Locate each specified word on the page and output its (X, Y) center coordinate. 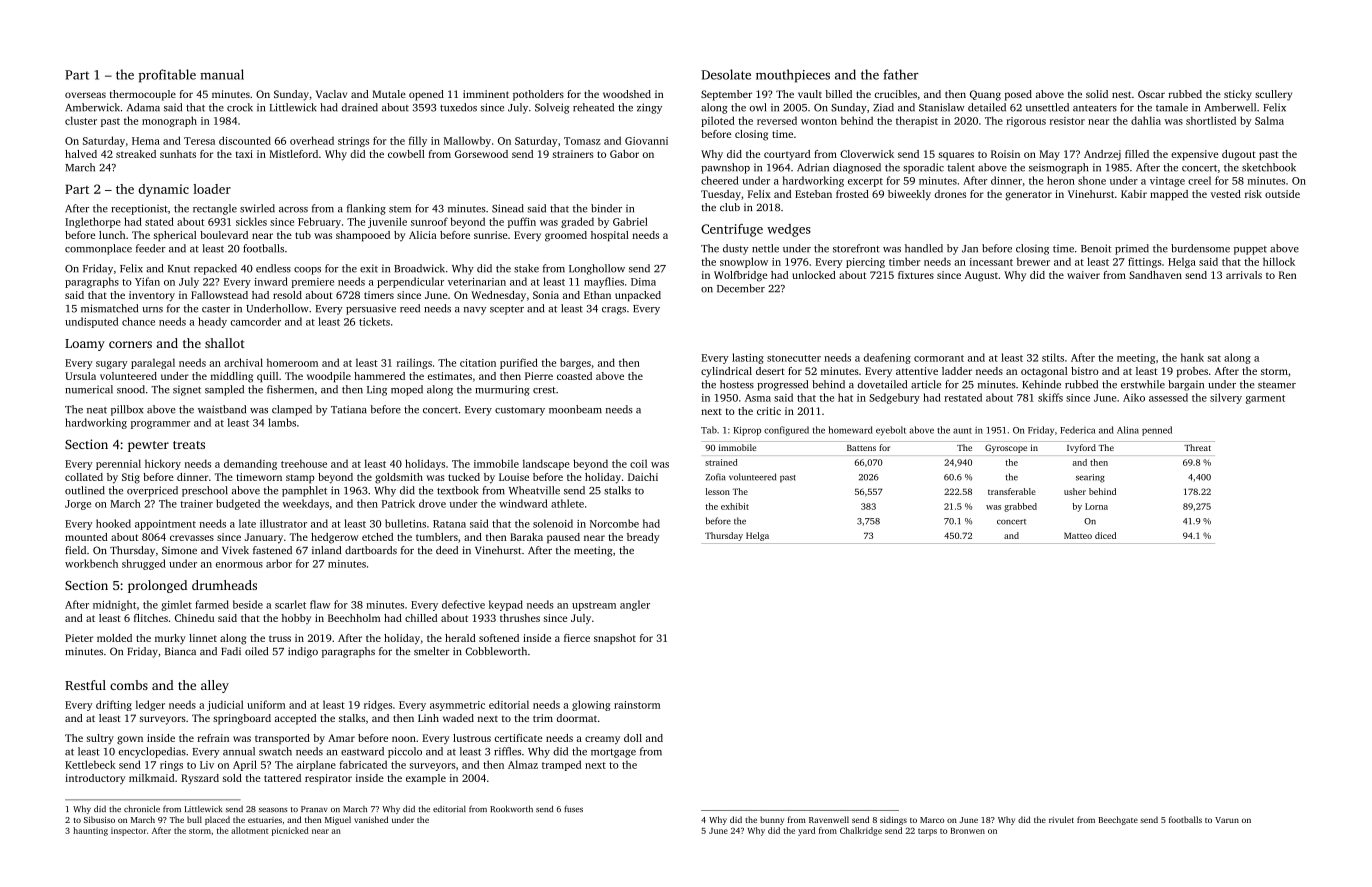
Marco (932, 820)
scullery (1273, 95)
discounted (245, 140)
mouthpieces (793, 76)
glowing (591, 705)
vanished (371, 819)
